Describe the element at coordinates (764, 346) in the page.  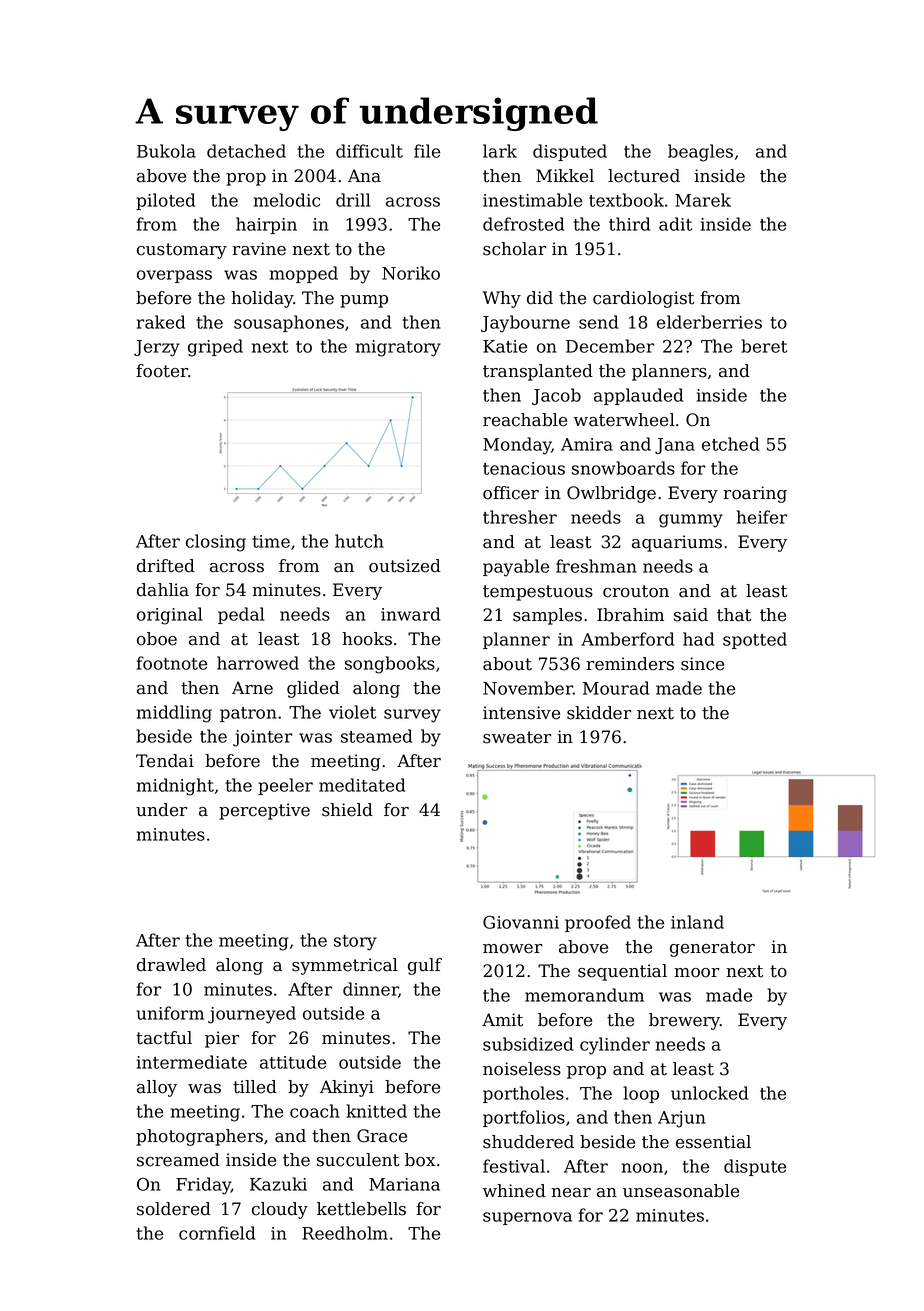
I see `beret` at that location.
